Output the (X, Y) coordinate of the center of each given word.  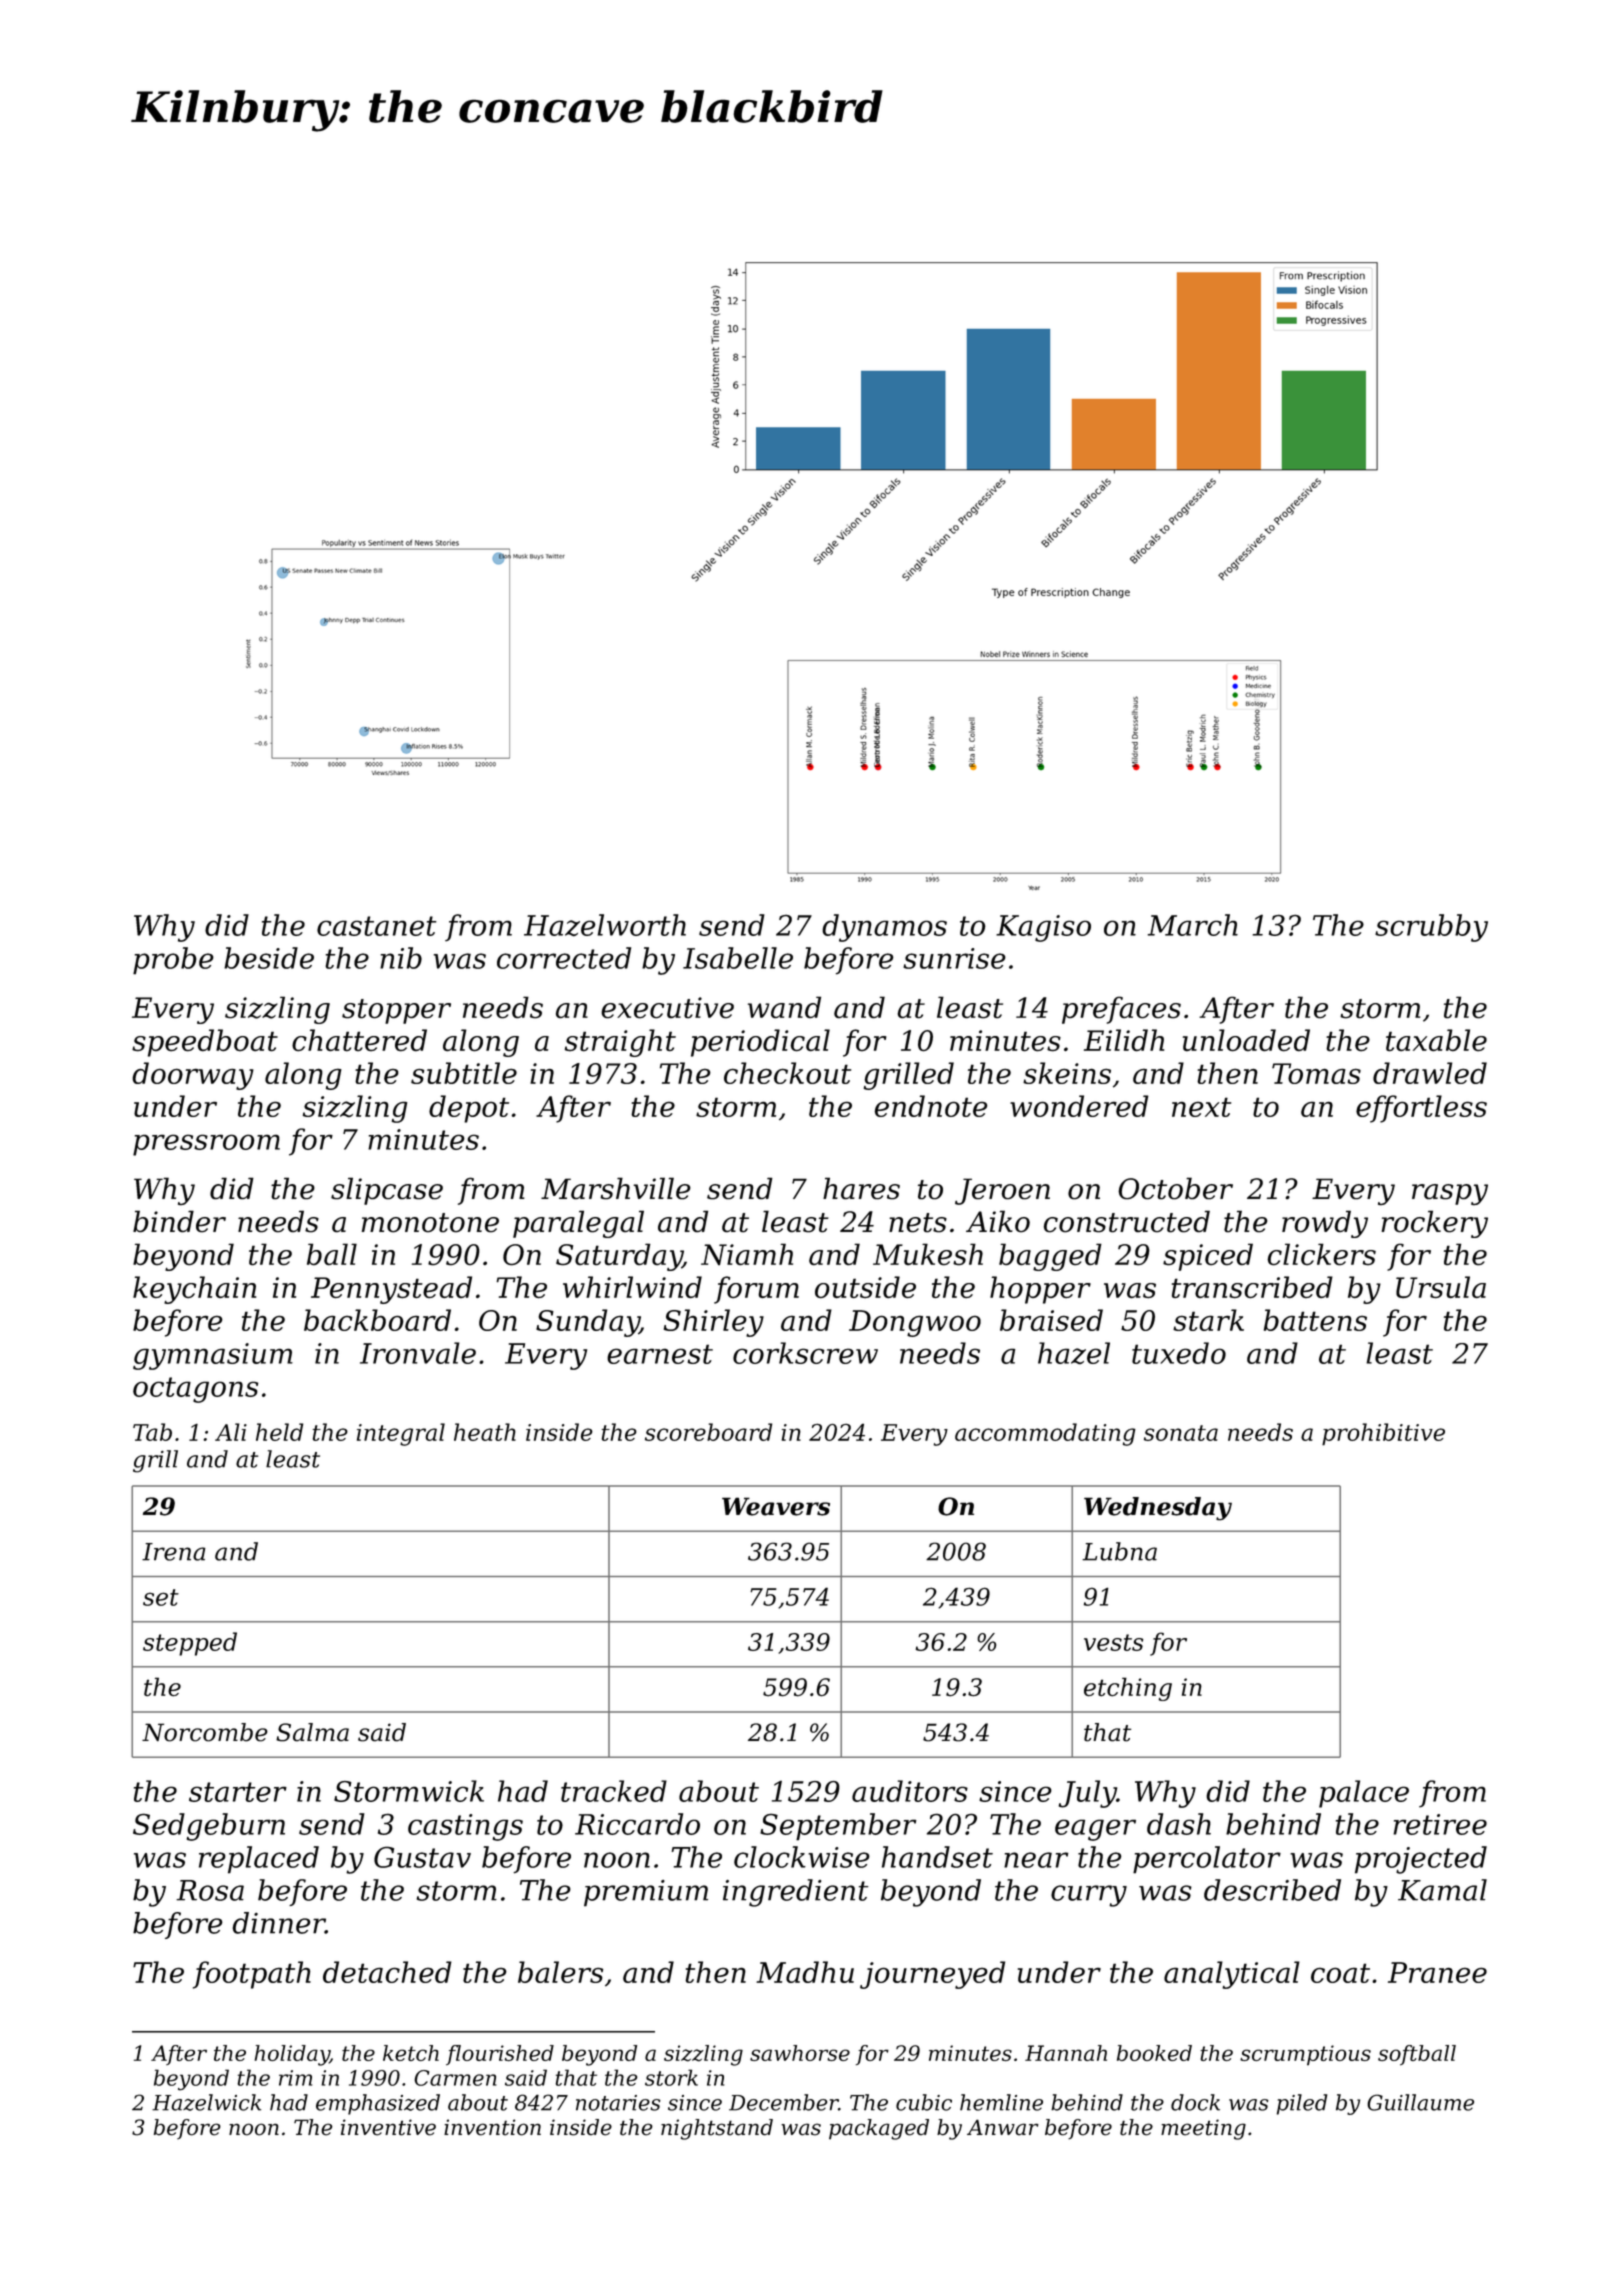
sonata (1181, 1433)
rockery (1434, 1224)
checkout (787, 1073)
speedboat (205, 1043)
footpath (252, 1975)
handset (937, 1857)
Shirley (714, 1323)
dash (1179, 1824)
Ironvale (418, 1353)
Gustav (422, 1857)
